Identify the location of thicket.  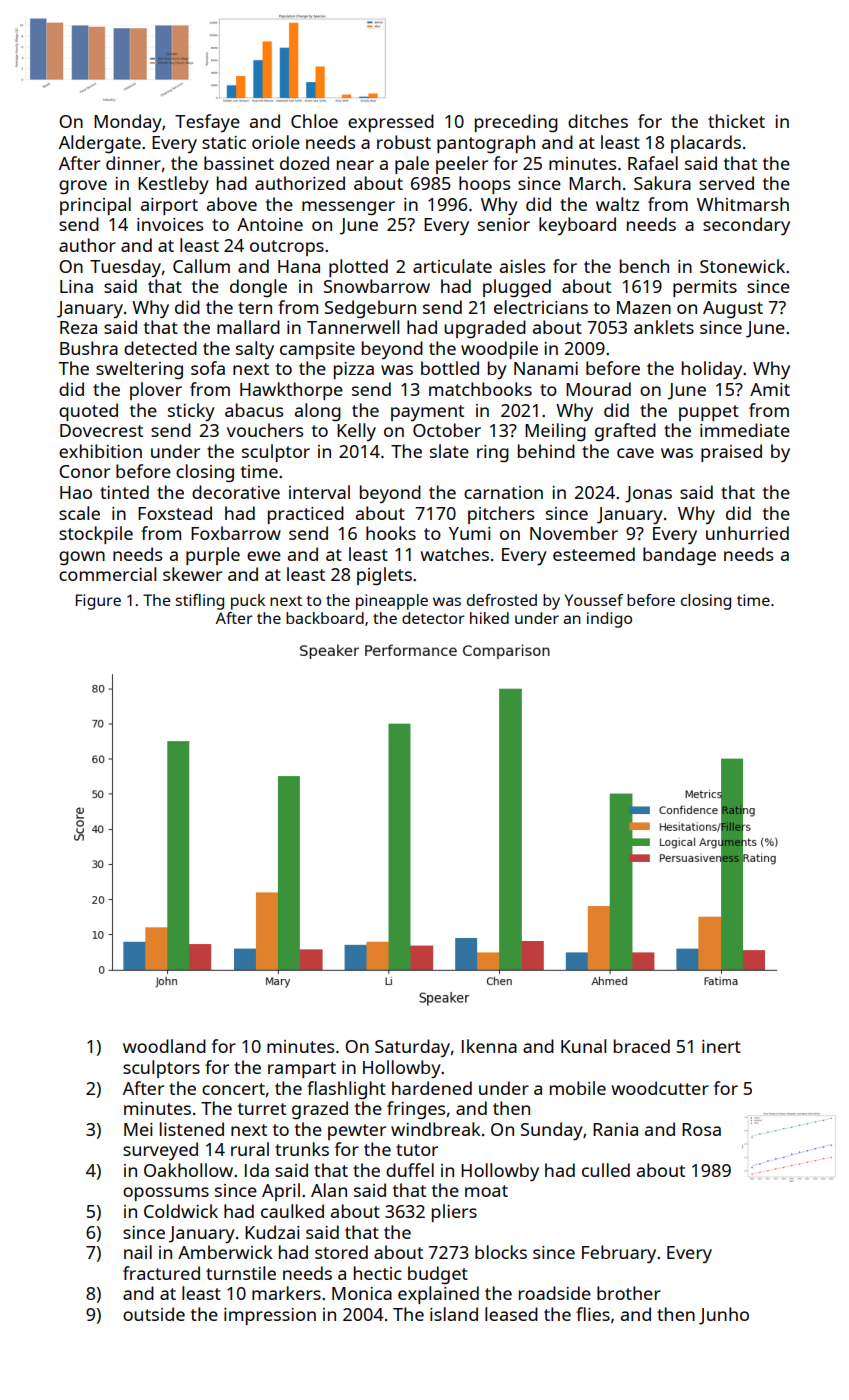
(736, 121).
